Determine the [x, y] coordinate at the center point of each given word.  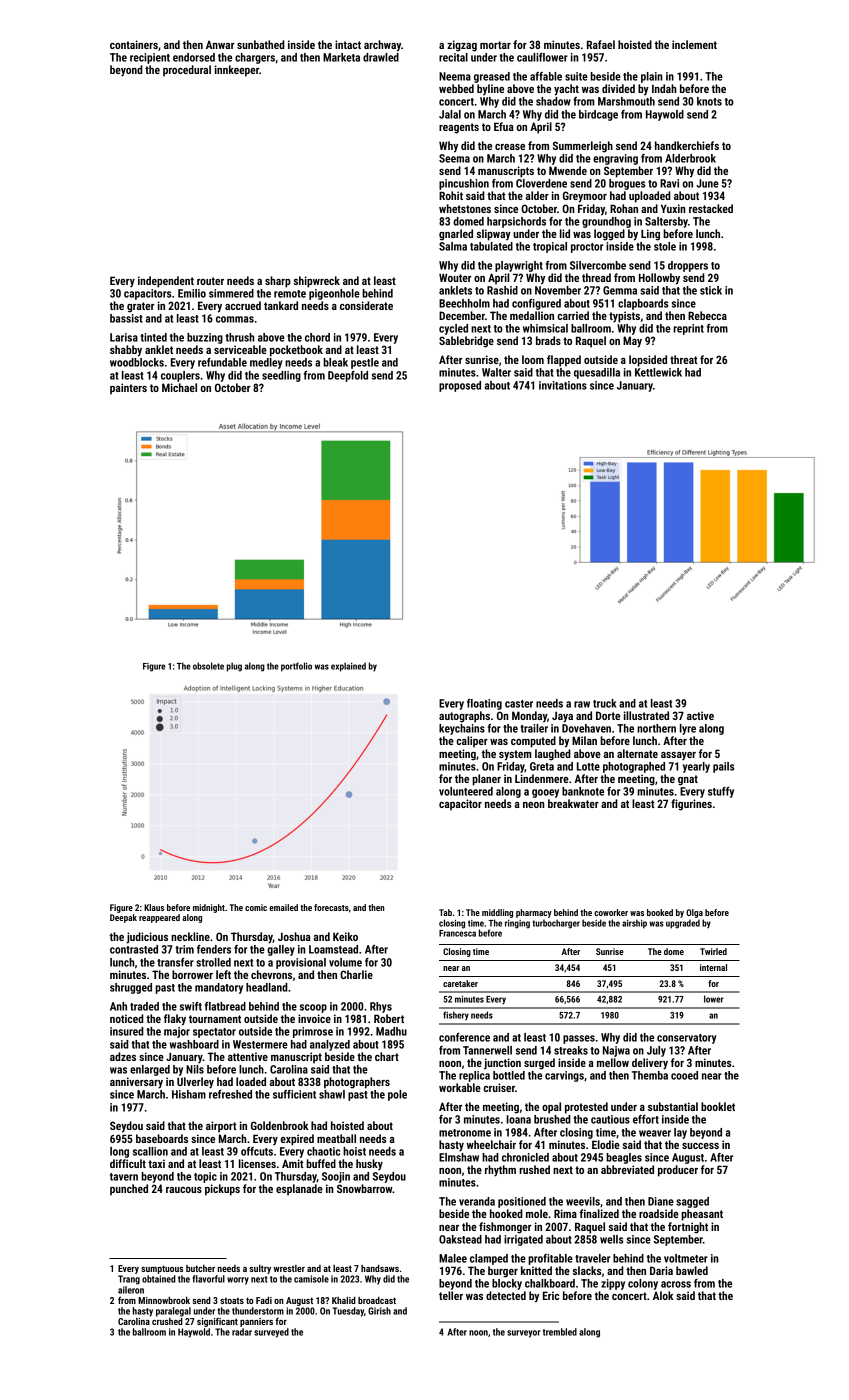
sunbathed [261, 44]
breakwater [573, 803]
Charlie [356, 974]
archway [382, 46]
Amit [293, 1163]
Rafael [601, 44]
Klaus [154, 907]
